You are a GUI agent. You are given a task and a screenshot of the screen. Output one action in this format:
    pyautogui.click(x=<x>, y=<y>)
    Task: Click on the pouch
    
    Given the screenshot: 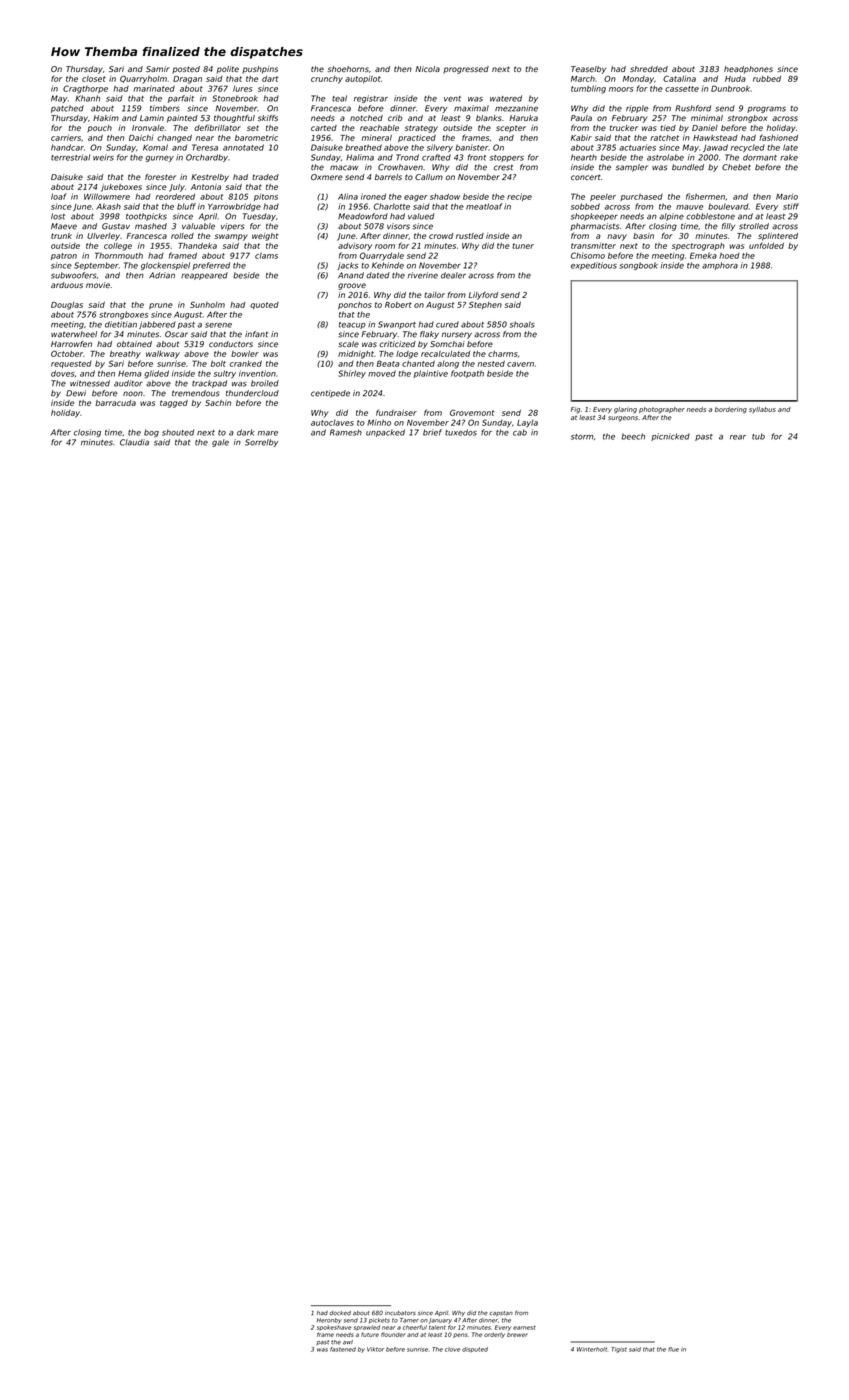 What is the action you would take?
    pyautogui.click(x=99, y=128)
